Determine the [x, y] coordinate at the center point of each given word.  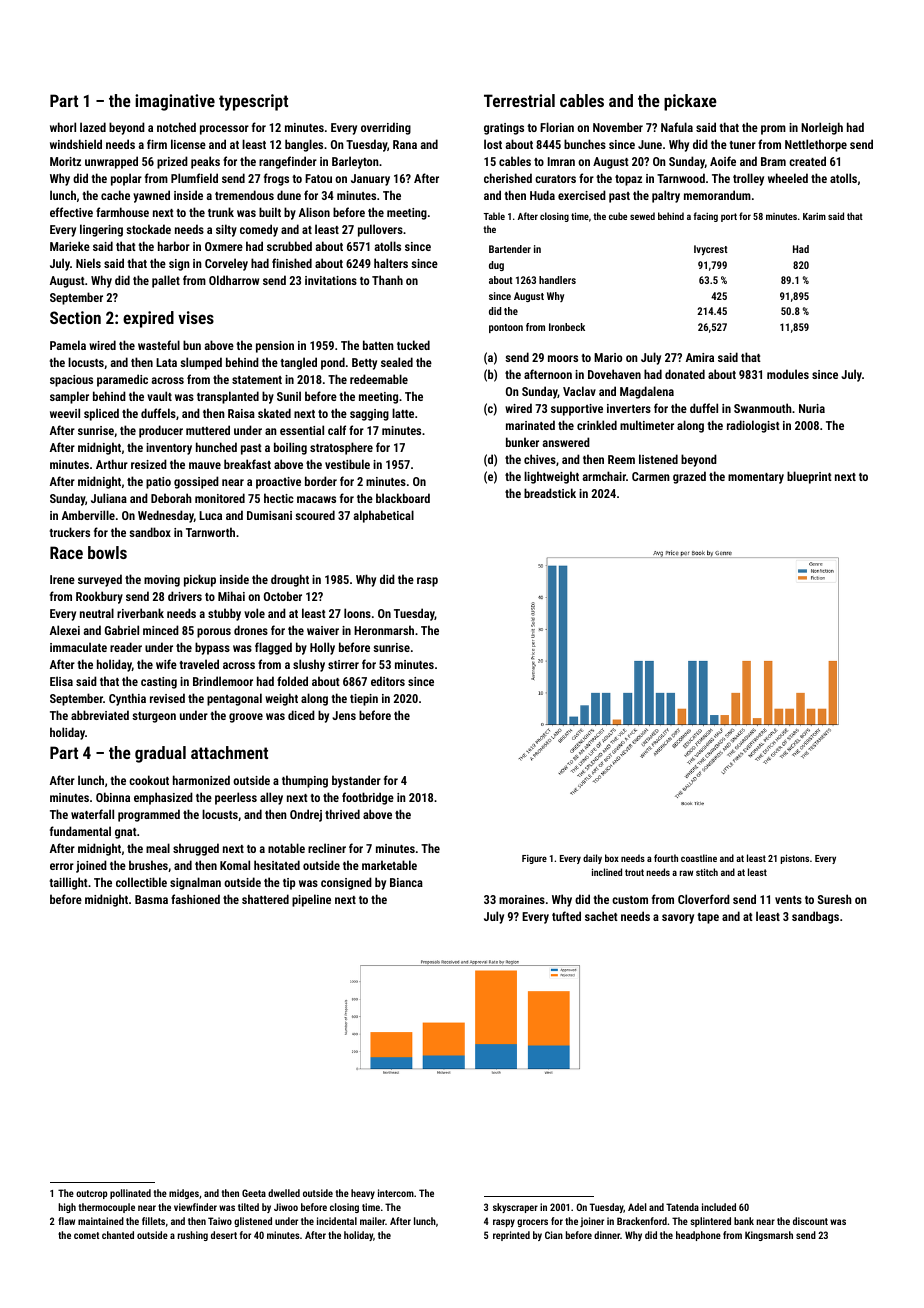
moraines [522, 899]
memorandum [717, 195]
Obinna [113, 797]
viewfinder [195, 1207]
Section [75, 317]
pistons [795, 859]
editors [388, 681]
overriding [386, 128]
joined [91, 866]
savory [678, 919]
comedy [259, 230]
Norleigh [822, 128]
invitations [331, 280]
